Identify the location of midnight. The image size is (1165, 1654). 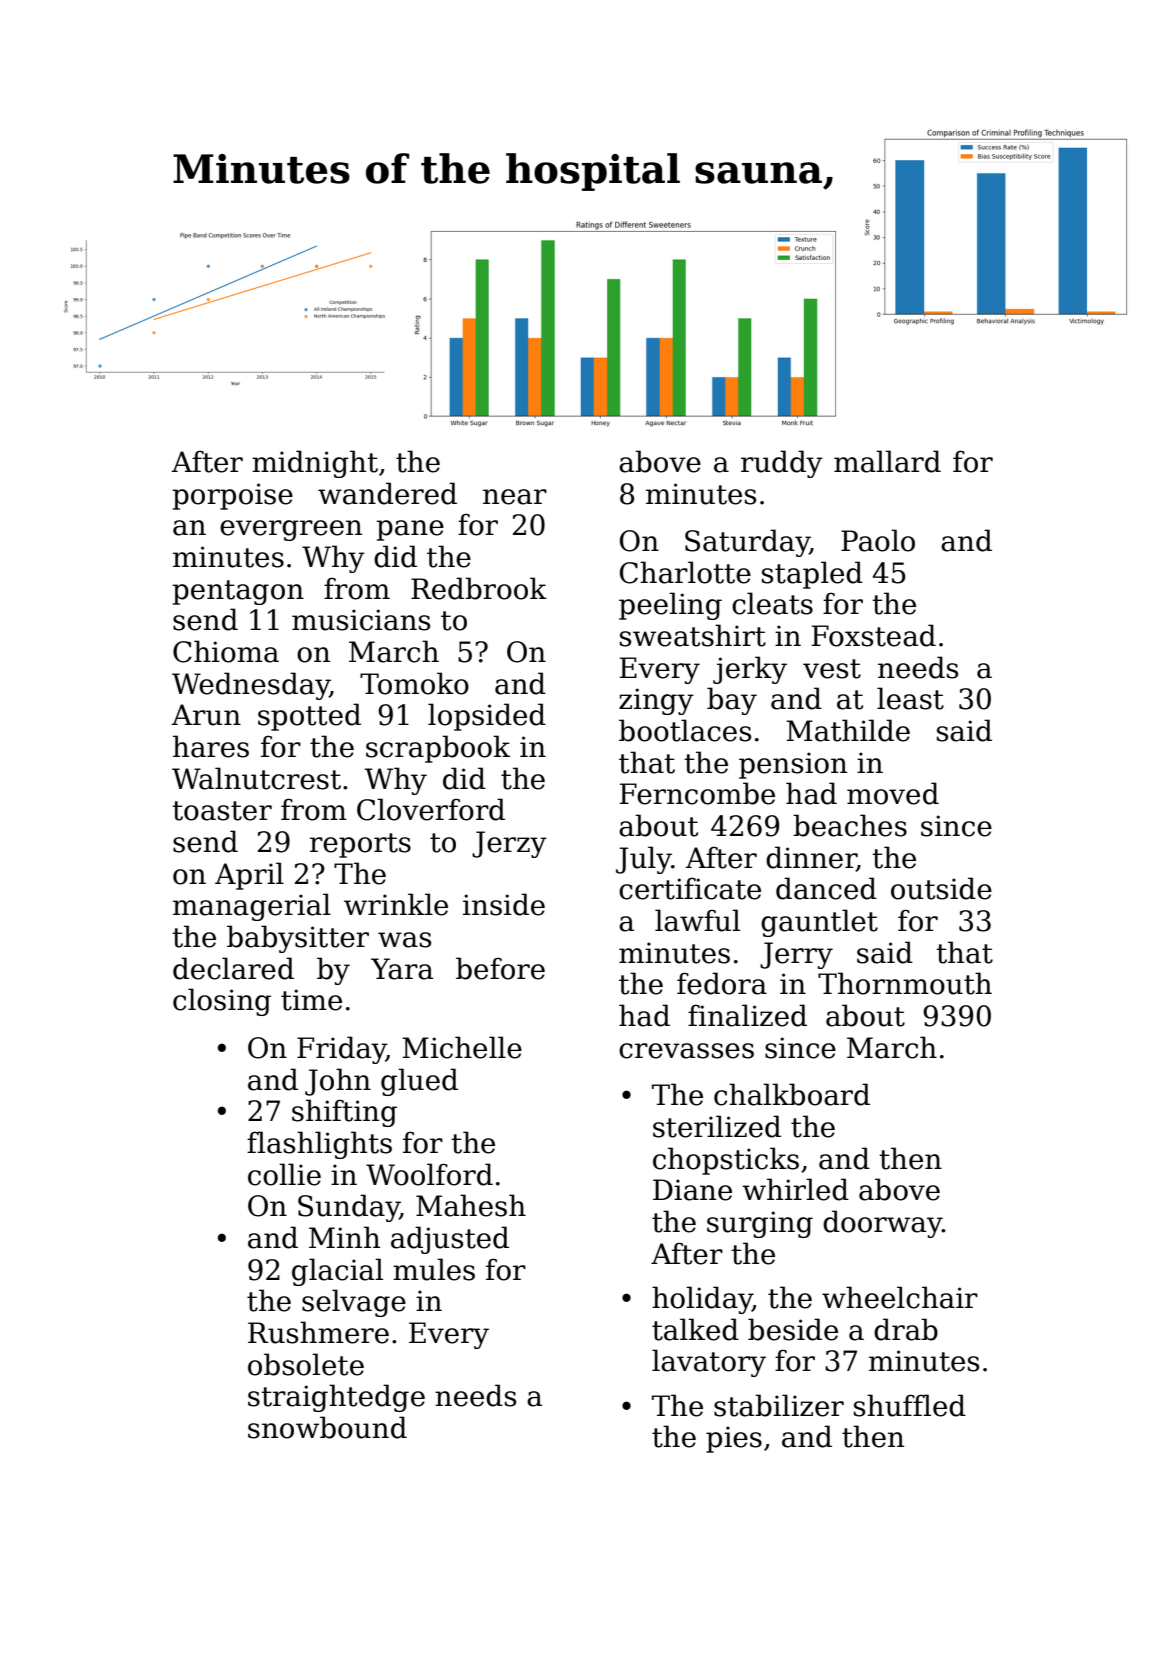
(315, 464).
